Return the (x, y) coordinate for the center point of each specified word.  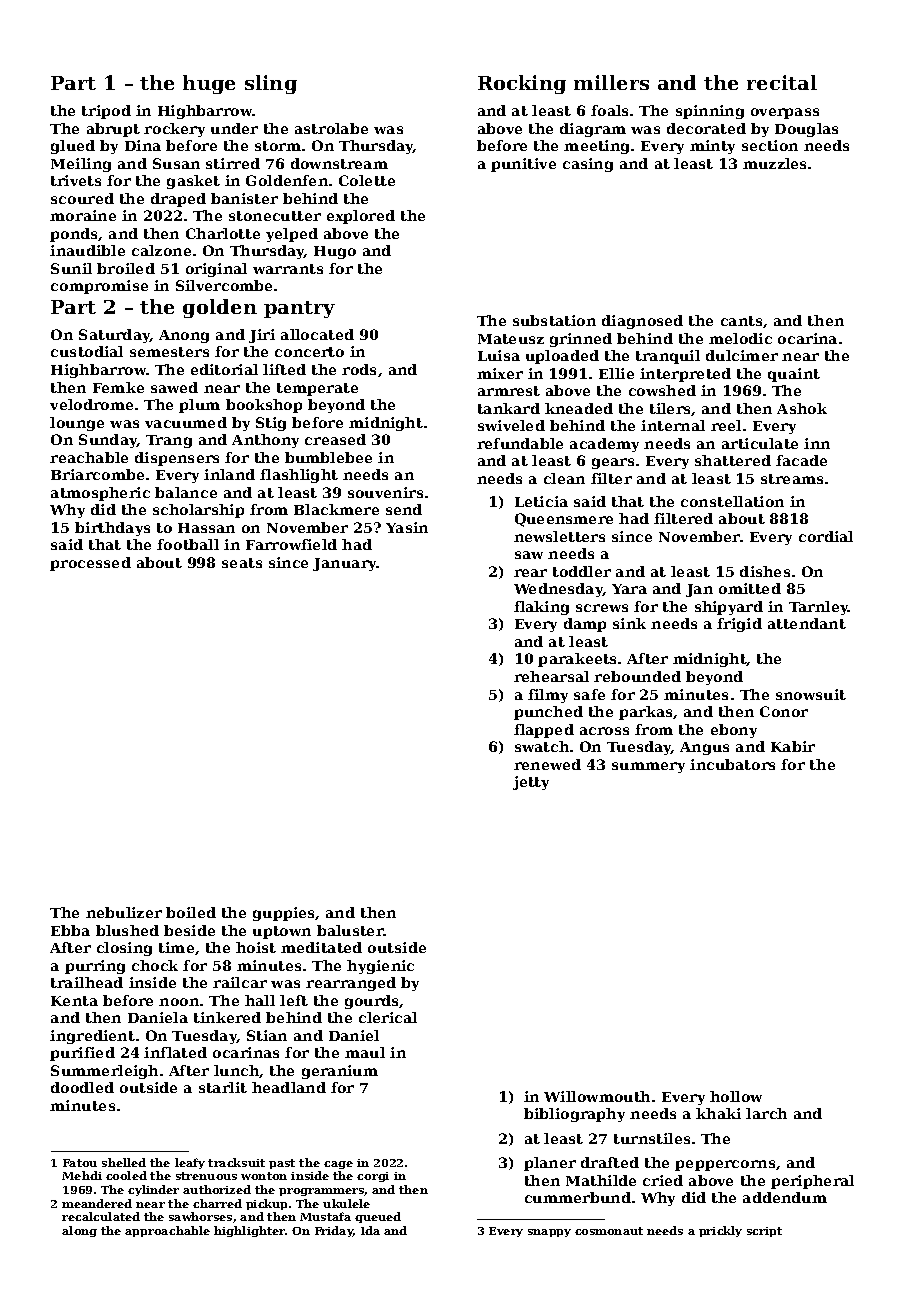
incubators (732, 764)
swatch (542, 746)
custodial (87, 351)
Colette (367, 180)
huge (209, 84)
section (770, 145)
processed (90, 564)
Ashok (802, 408)
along (79, 1231)
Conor (784, 711)
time (176, 947)
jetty (531, 783)
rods (359, 369)
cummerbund (578, 1197)
